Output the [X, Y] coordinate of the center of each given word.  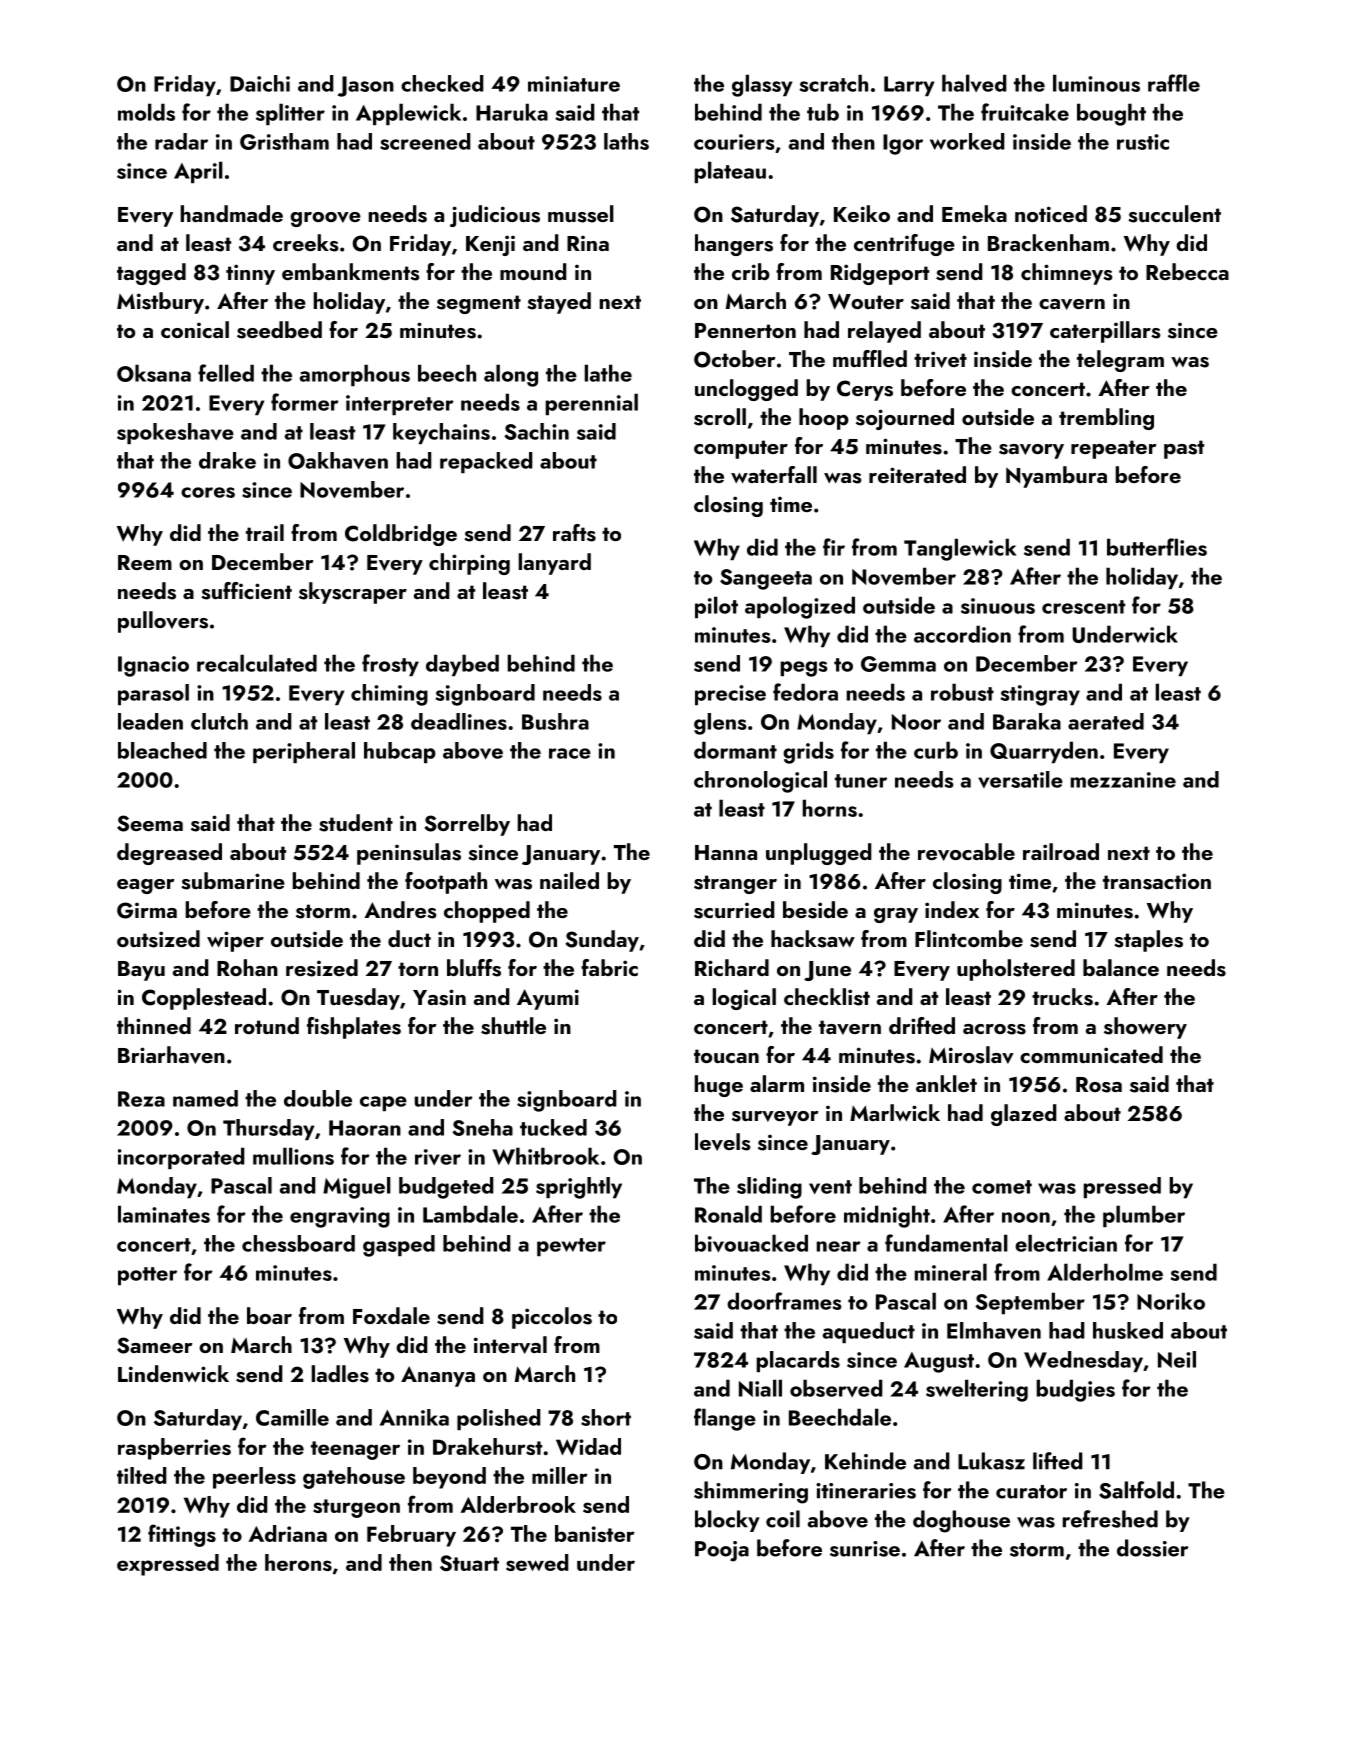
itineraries [866, 1491]
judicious [495, 216]
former [305, 402]
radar [181, 141]
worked [967, 141]
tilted [142, 1475]
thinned [154, 1025]
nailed [569, 880]
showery [1145, 1028]
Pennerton [745, 330]
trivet [940, 359]
